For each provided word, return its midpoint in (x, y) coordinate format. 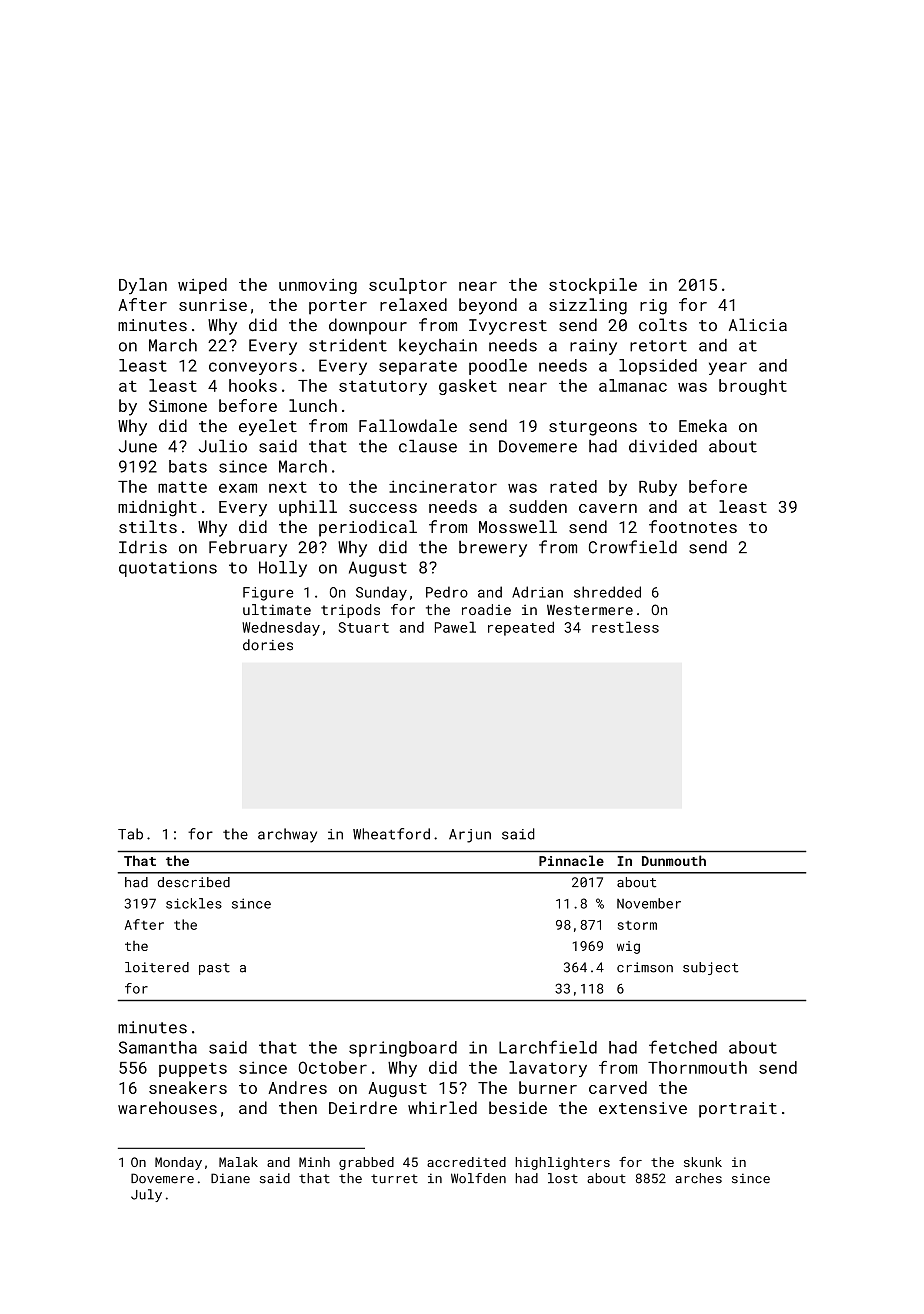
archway (287, 835)
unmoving (318, 286)
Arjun (470, 836)
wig (628, 947)
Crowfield (633, 547)
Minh (314, 1162)
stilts (148, 526)
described (194, 882)
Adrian (537, 592)
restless (625, 627)
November (649, 903)
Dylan (143, 286)
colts (663, 325)
